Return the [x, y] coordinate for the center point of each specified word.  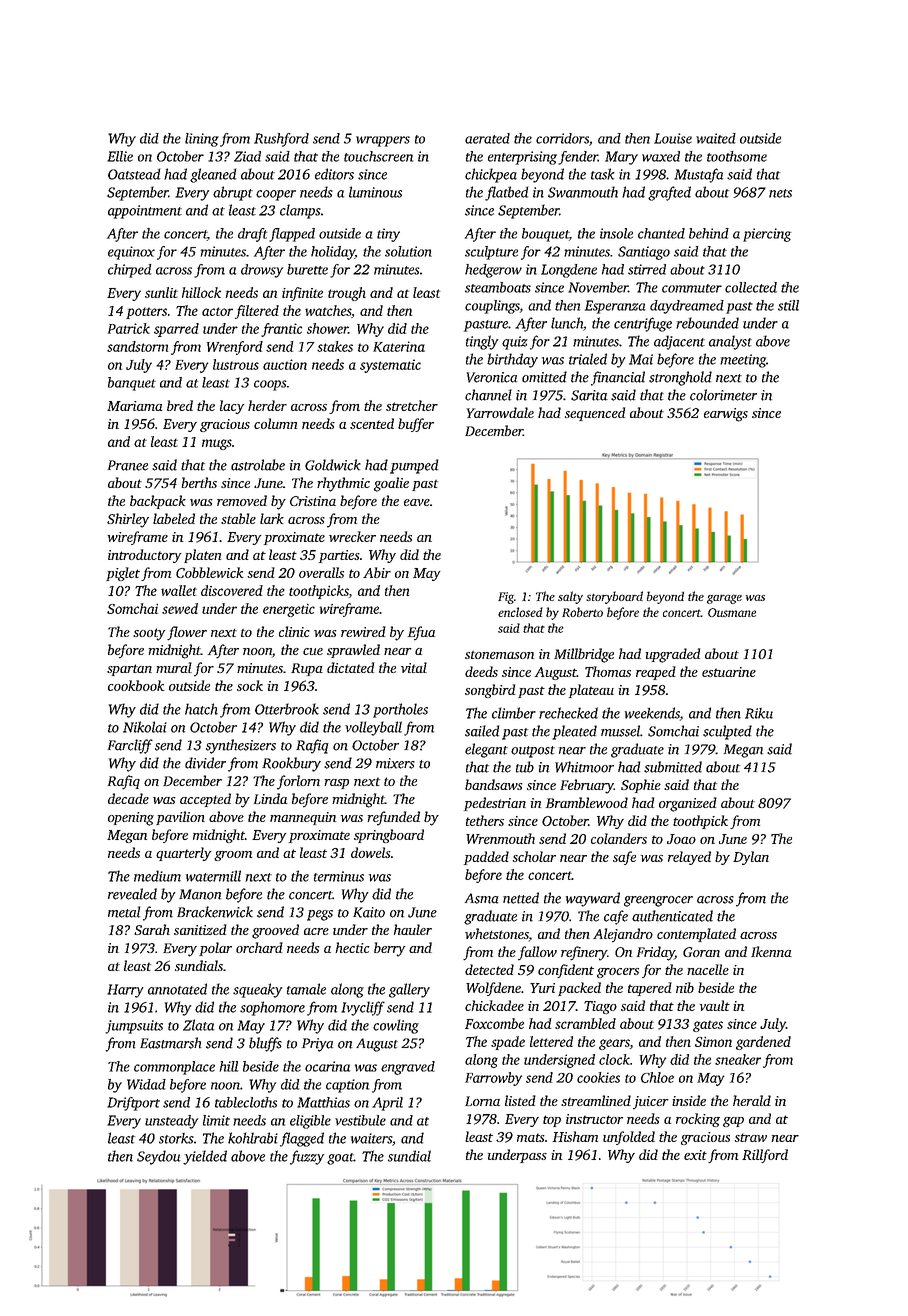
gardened [763, 1043]
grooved [275, 931]
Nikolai [145, 727]
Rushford [281, 140]
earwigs [726, 415]
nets [780, 193]
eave [417, 502]
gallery [409, 990]
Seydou [158, 1157]
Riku [759, 713]
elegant [486, 750]
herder [267, 405]
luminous [375, 192]
